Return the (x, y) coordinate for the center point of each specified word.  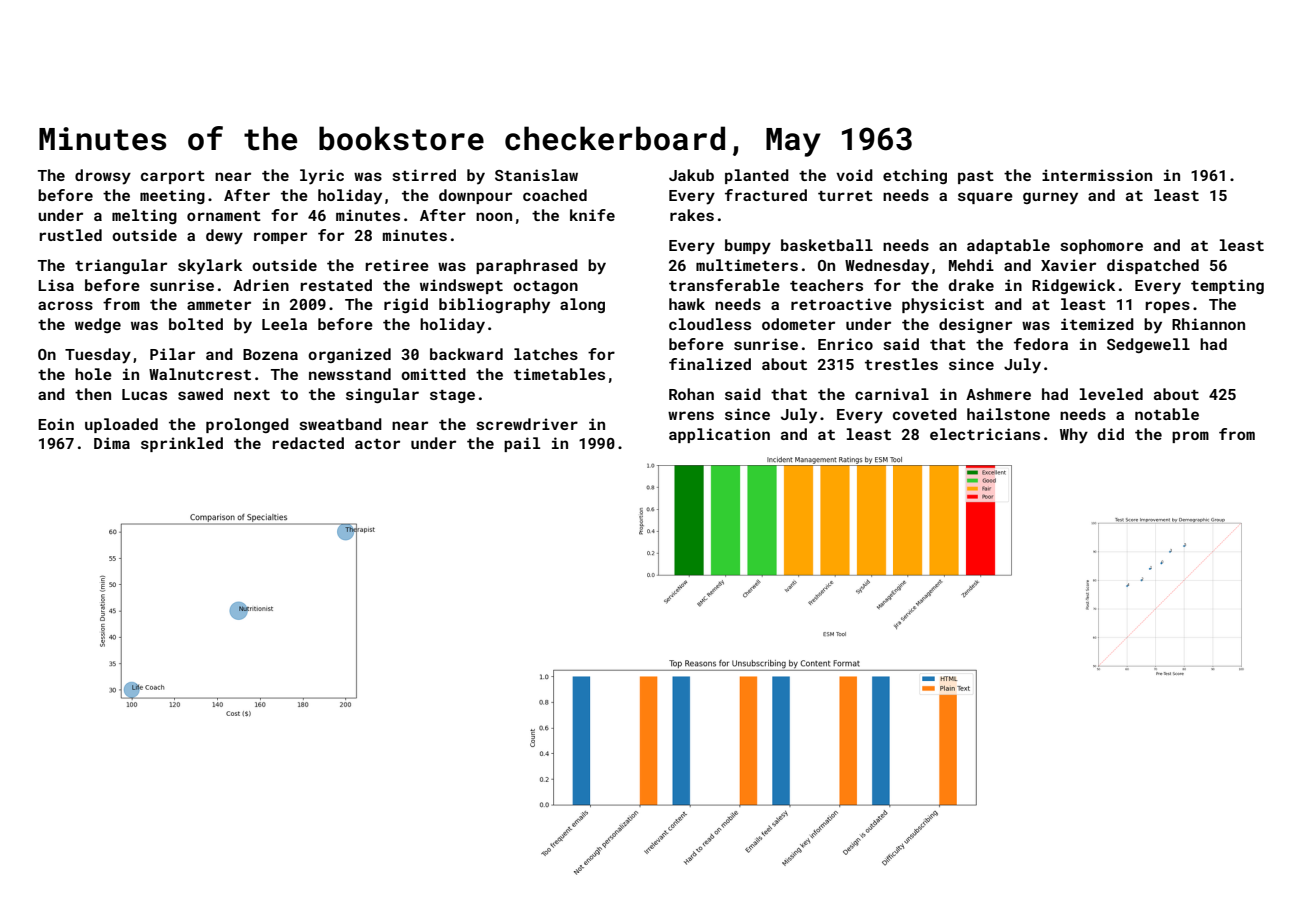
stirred (424, 175)
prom (1190, 437)
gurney (1050, 198)
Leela (284, 324)
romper (280, 238)
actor (377, 444)
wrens (691, 415)
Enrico (845, 344)
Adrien (261, 285)
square (985, 198)
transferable (724, 285)
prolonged (247, 425)
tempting (1227, 286)
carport (173, 177)
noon (494, 216)
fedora (1041, 344)
